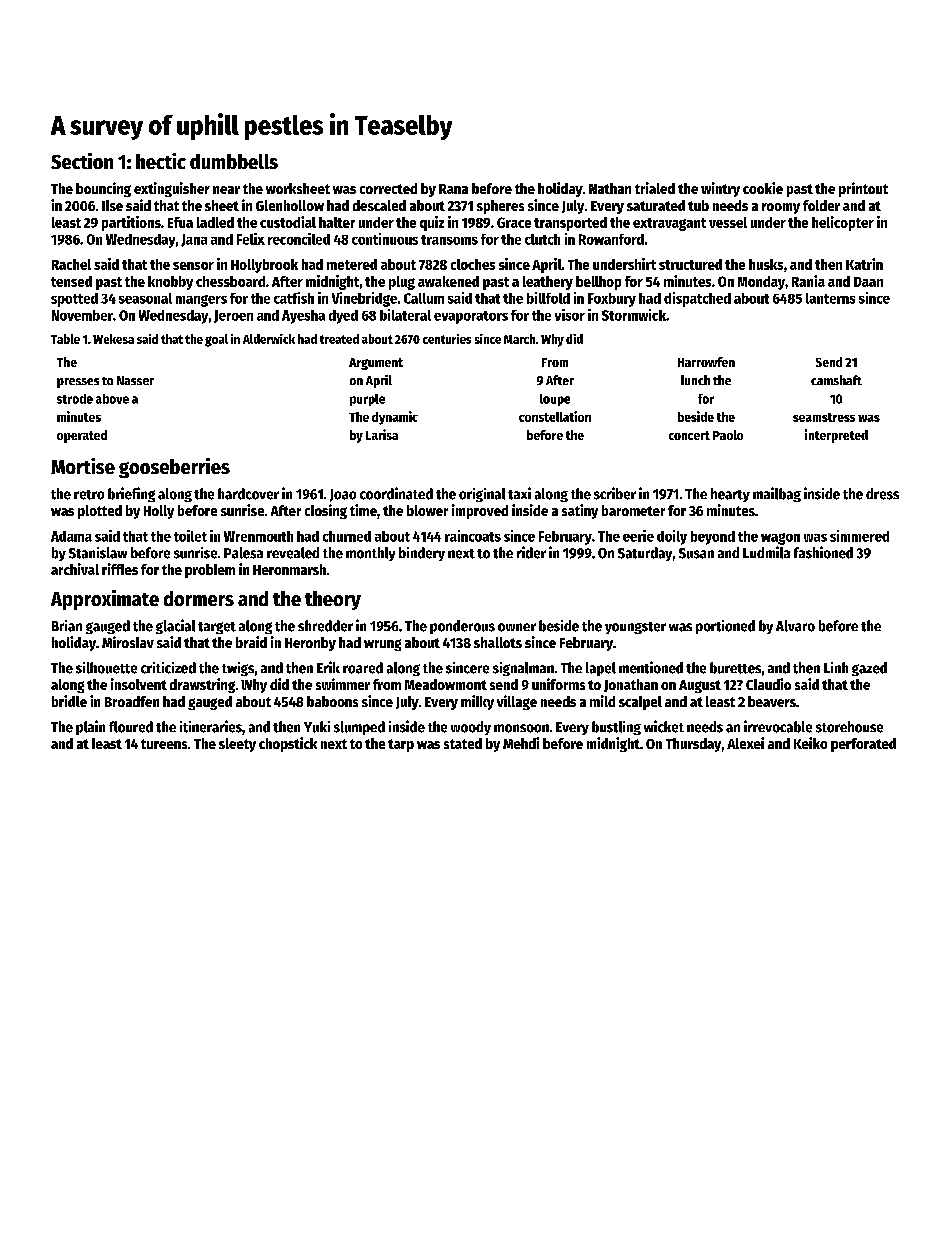 This page has width=952, height=1233. What do you see at coordinates (521, 743) in the page?
I see `Mehdi` at bounding box center [521, 743].
